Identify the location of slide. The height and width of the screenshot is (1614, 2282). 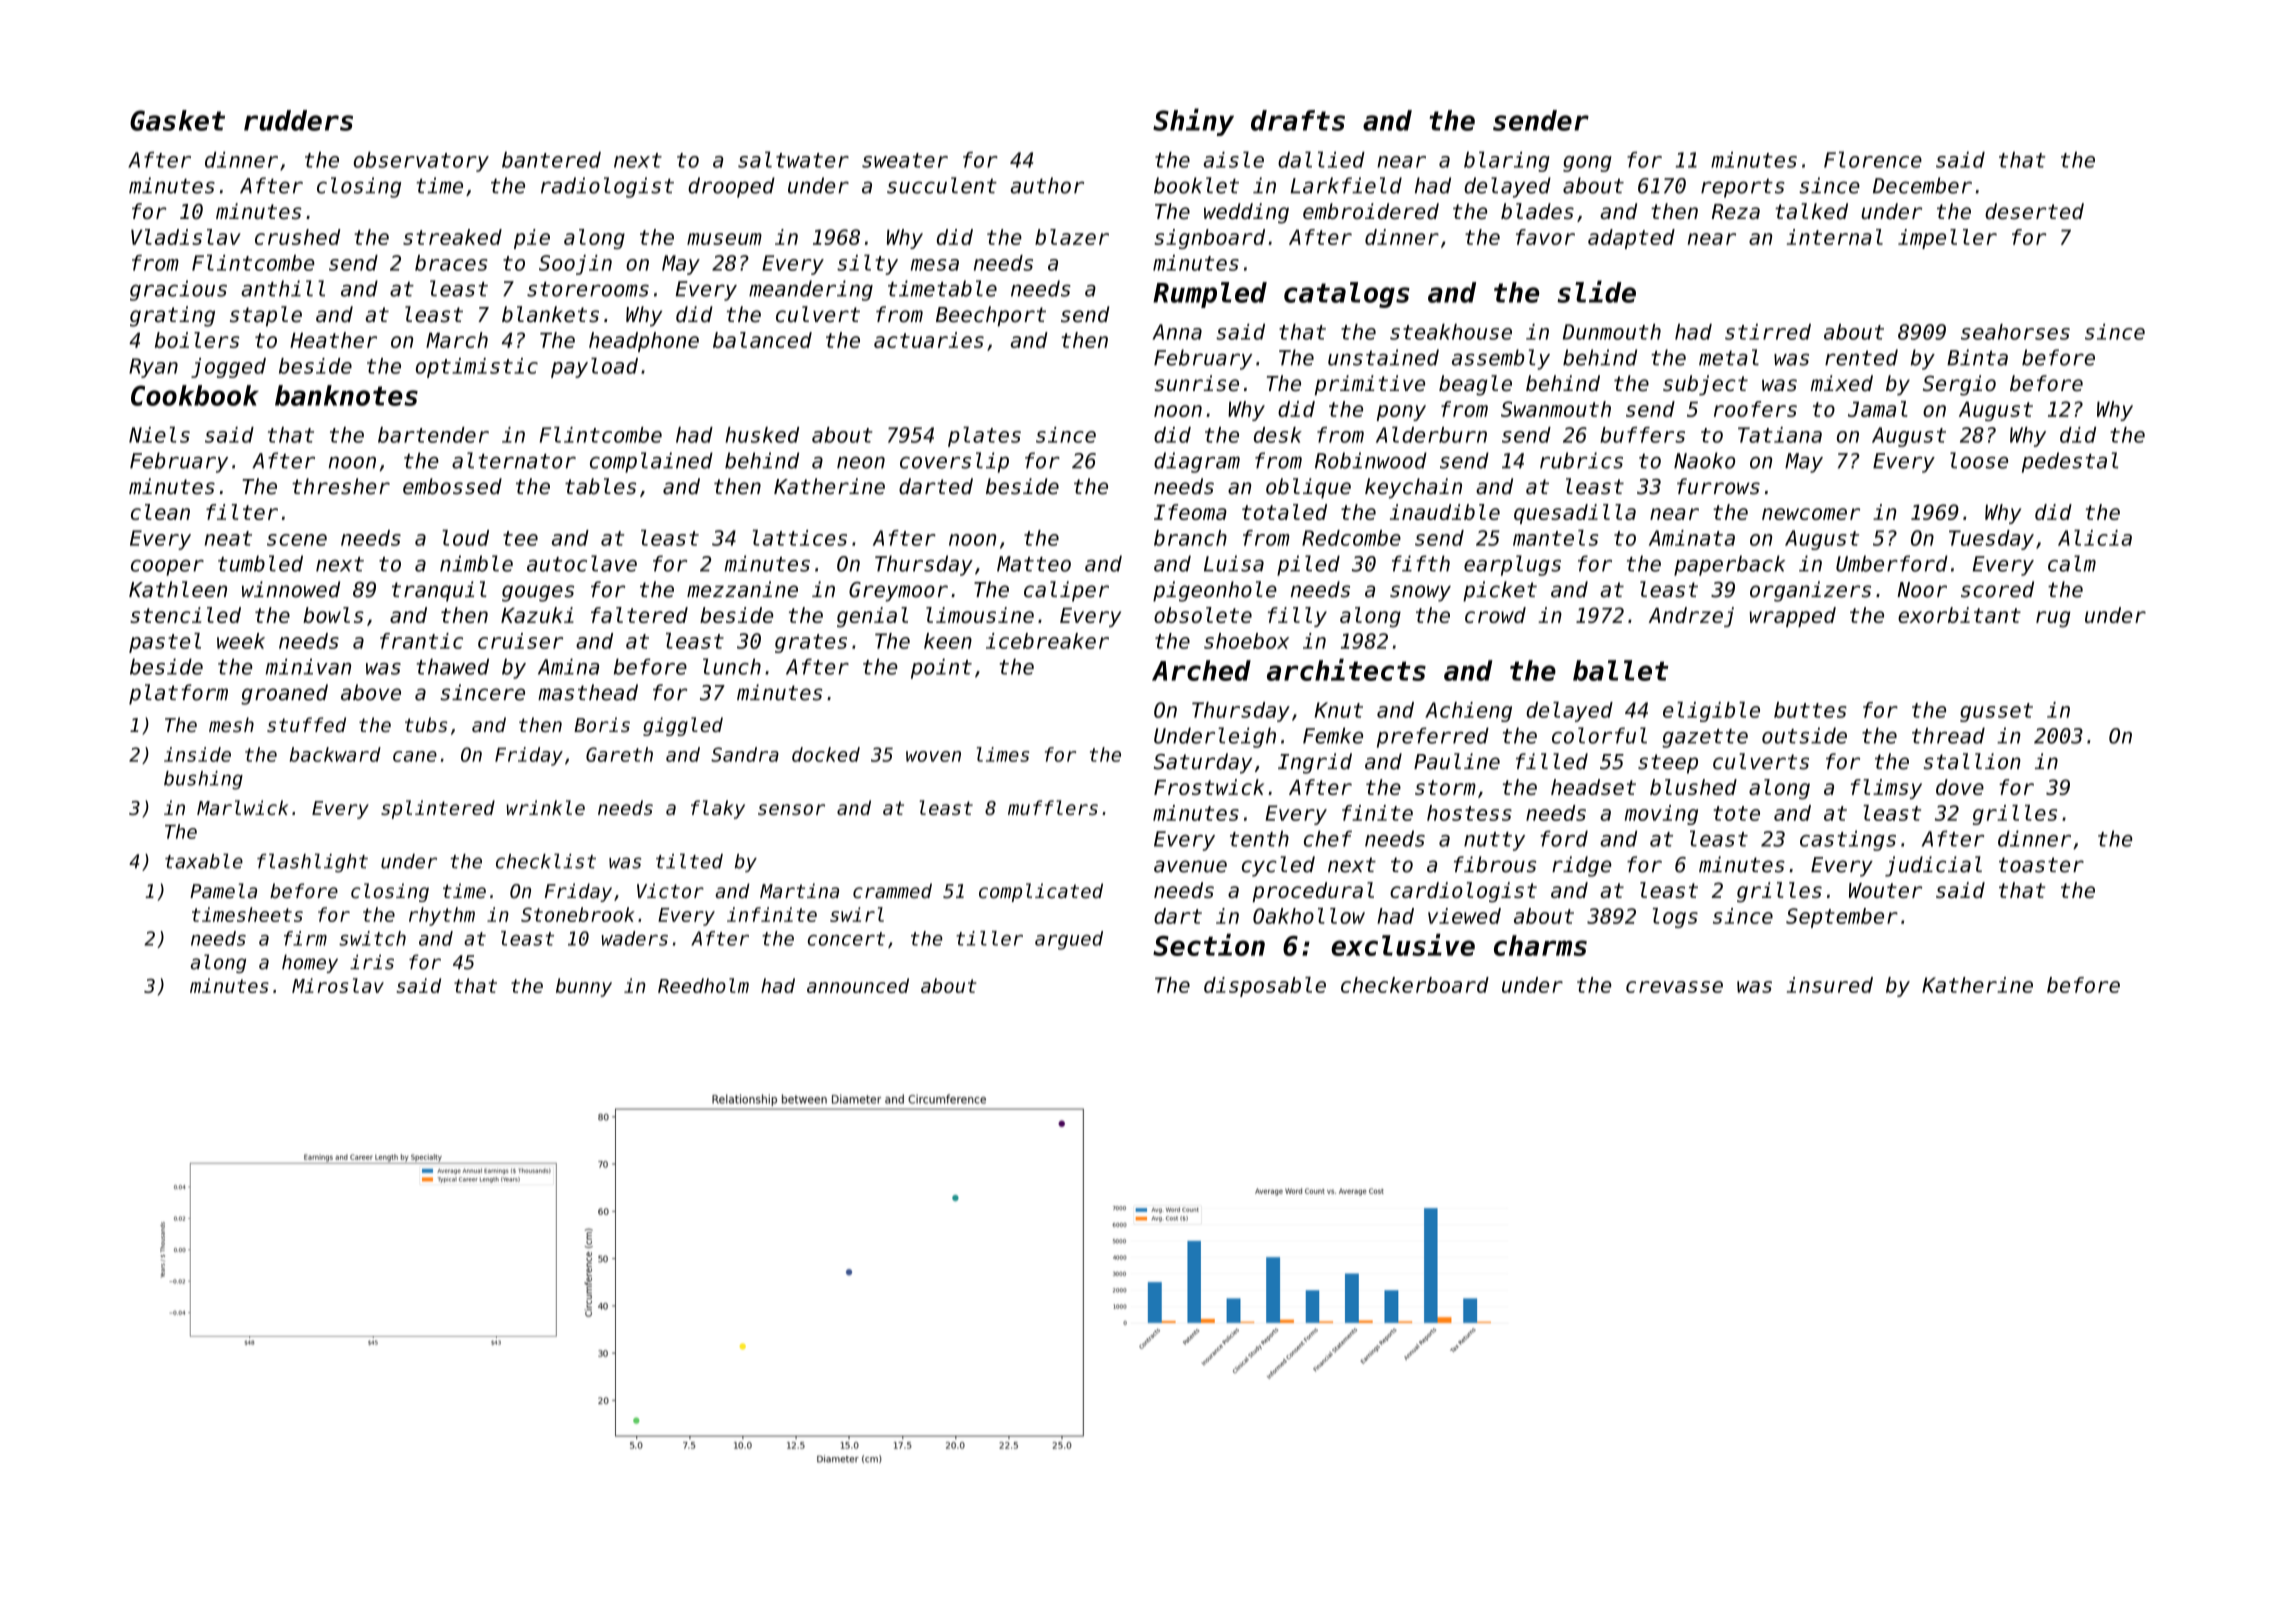
(1596, 291).
